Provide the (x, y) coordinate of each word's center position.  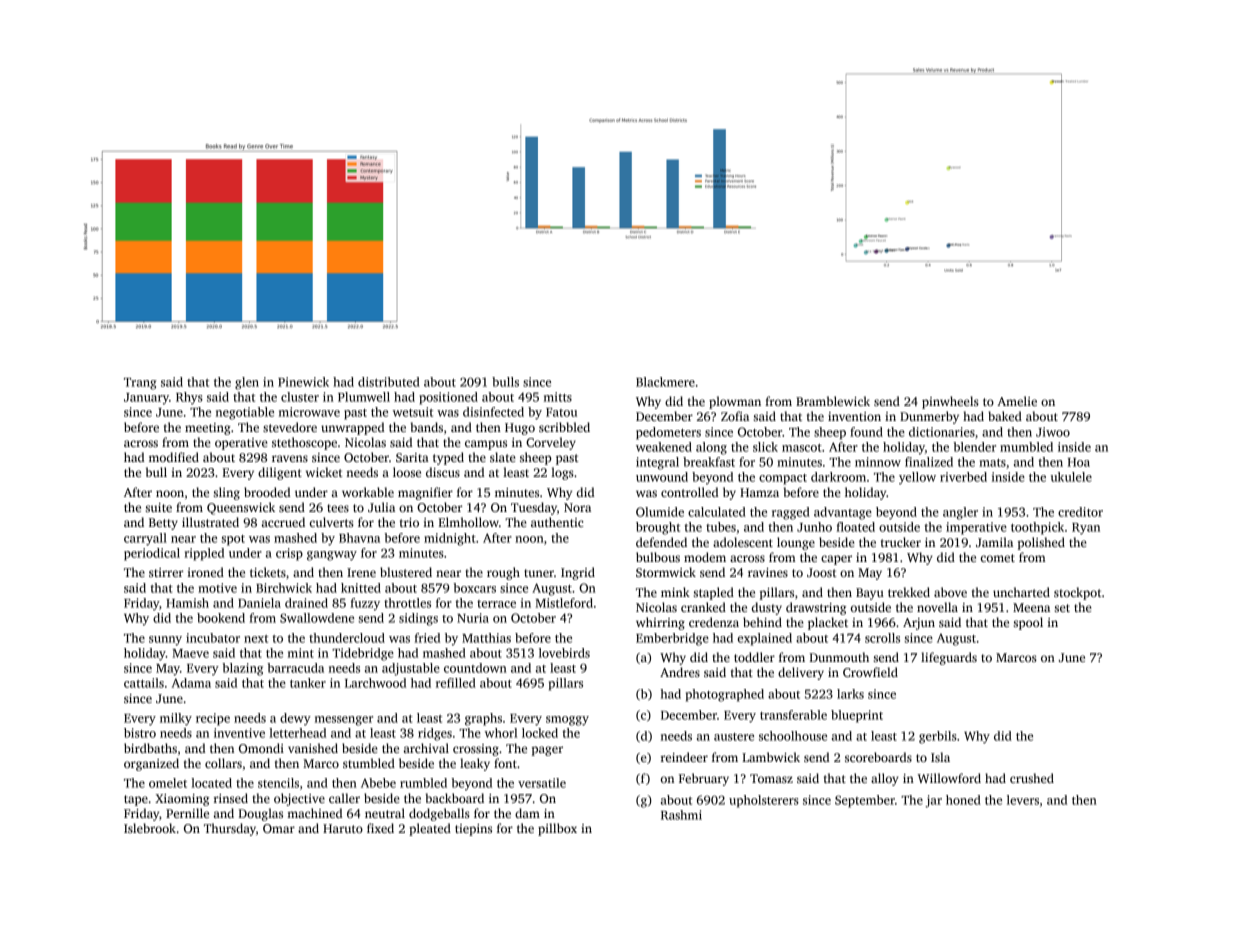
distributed (389, 382)
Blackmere (665, 382)
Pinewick (303, 382)
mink (675, 592)
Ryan (1086, 529)
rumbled (423, 783)
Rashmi (681, 815)
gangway (332, 556)
